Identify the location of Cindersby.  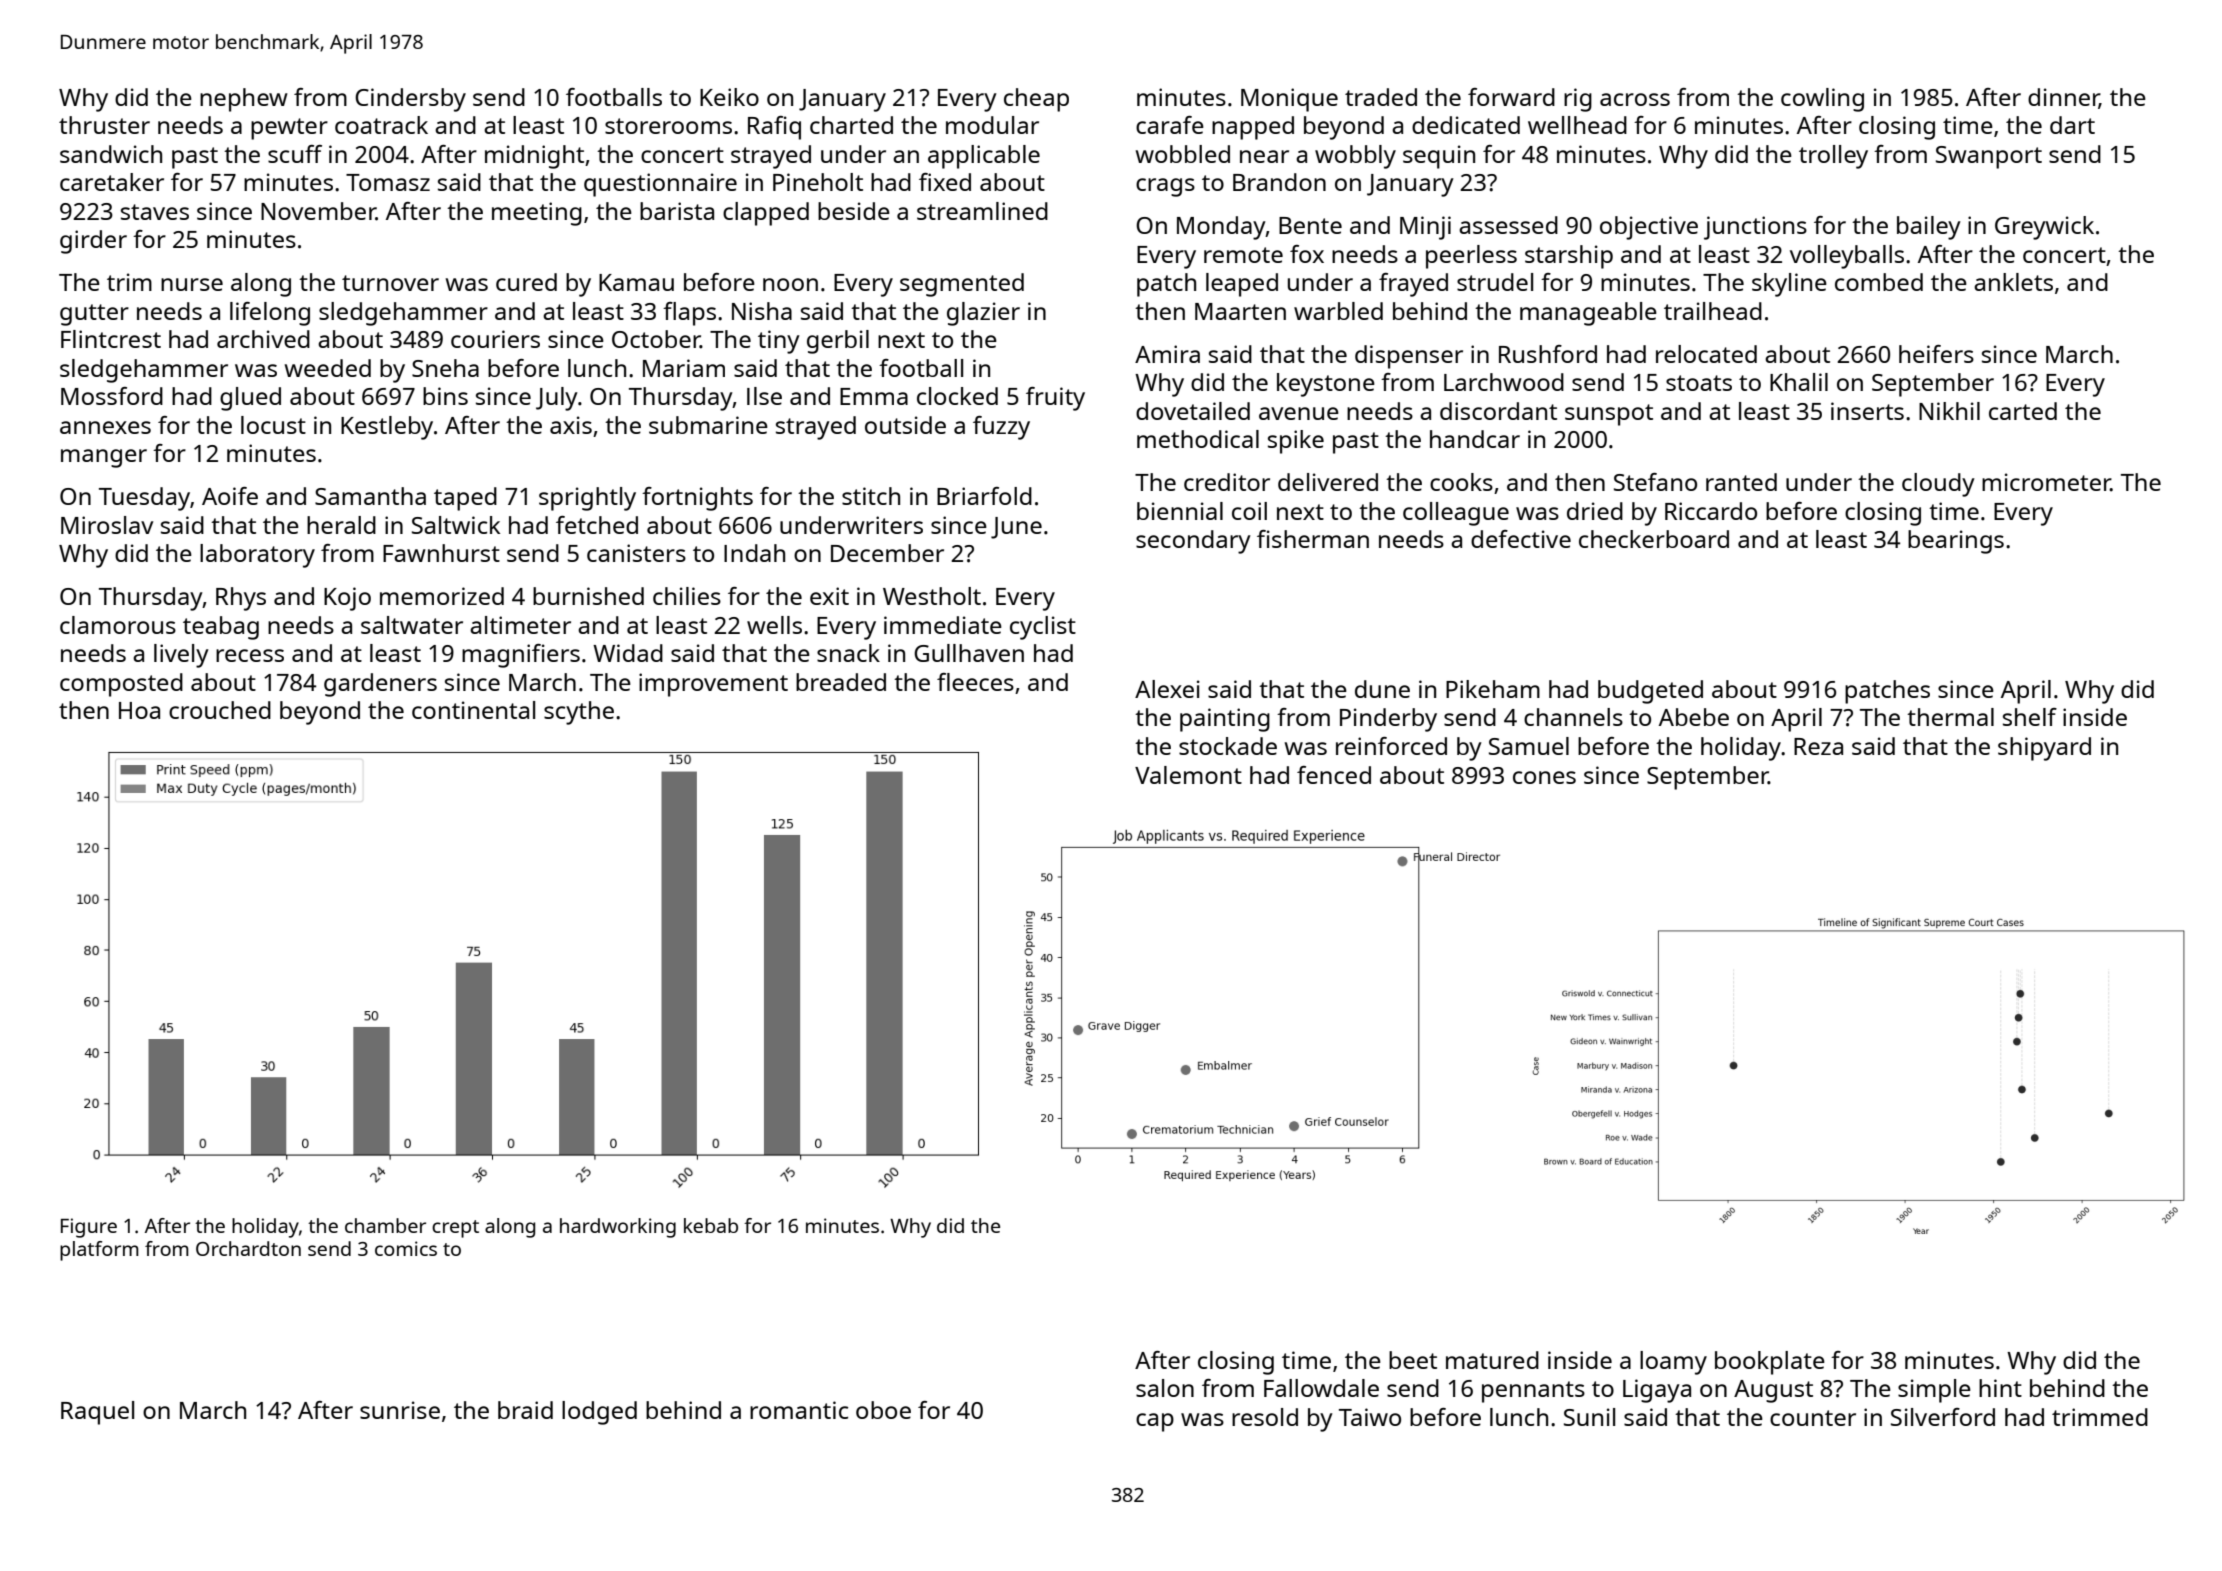
(410, 100).
